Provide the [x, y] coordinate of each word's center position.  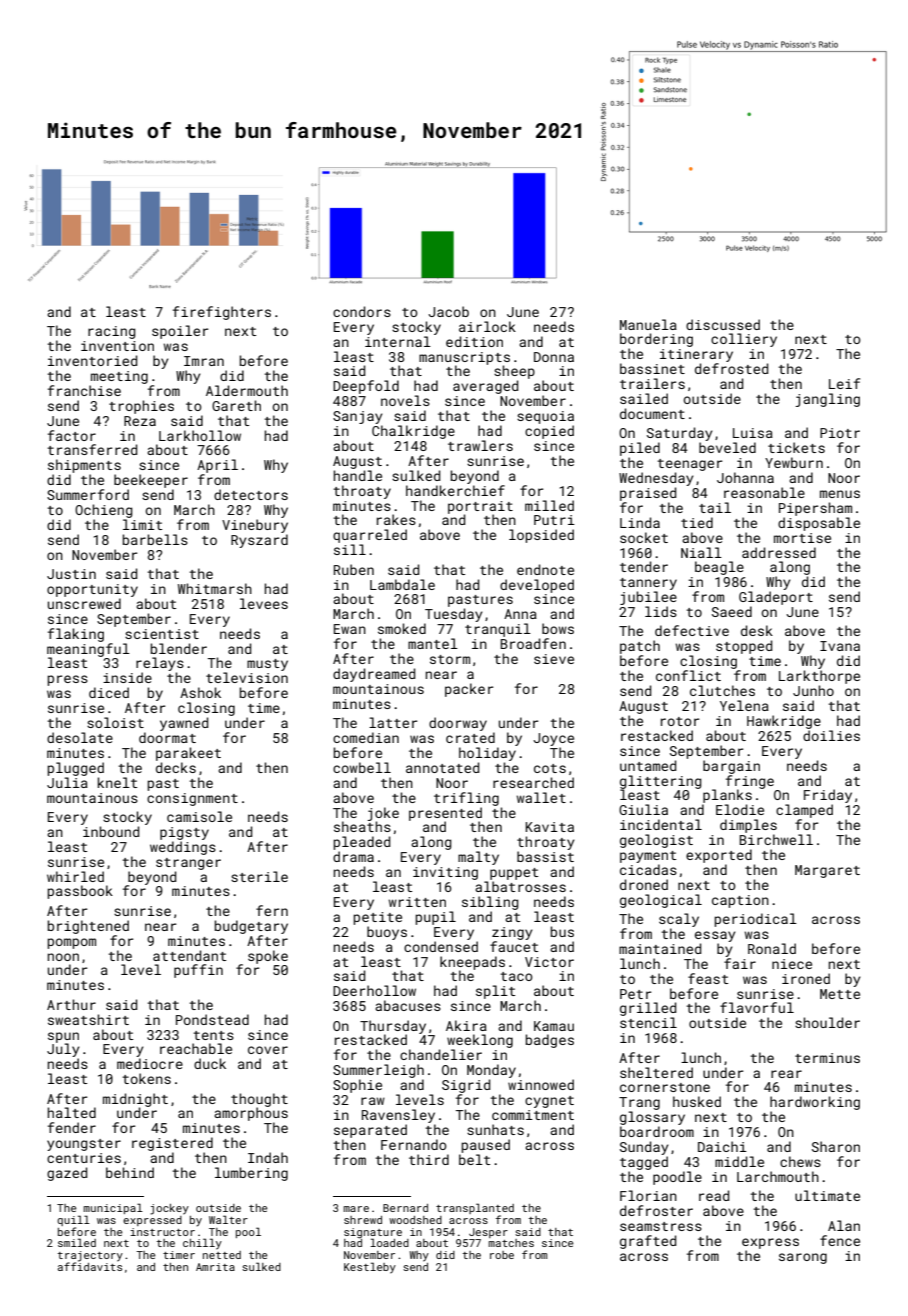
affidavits [90, 1266]
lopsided [541, 536]
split [495, 992]
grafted [648, 1242]
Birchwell [776, 839]
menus [840, 494]
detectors [251, 494]
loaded [389, 1242]
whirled [75, 876]
